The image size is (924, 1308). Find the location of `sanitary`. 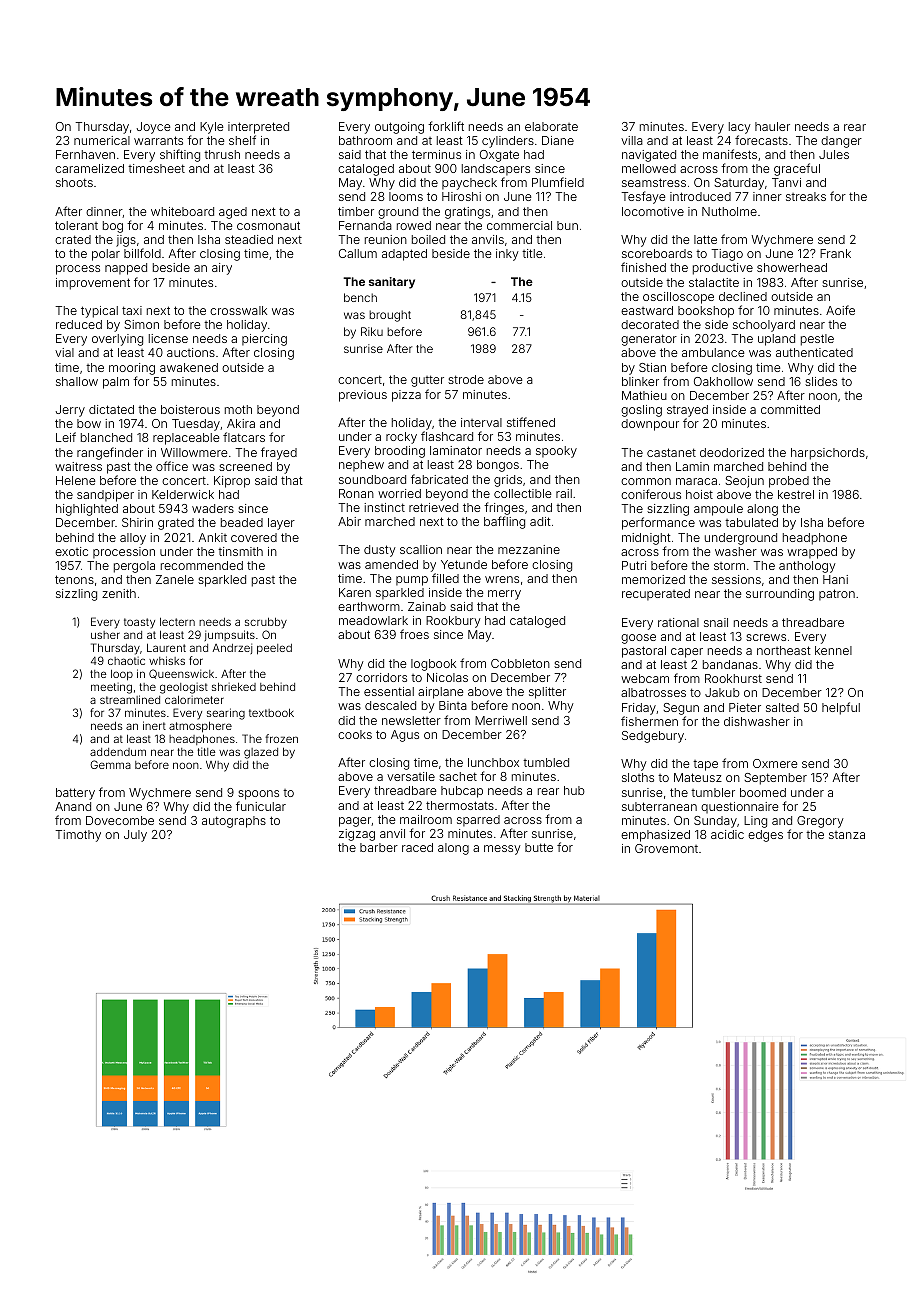

sanitary is located at coordinates (392, 283).
